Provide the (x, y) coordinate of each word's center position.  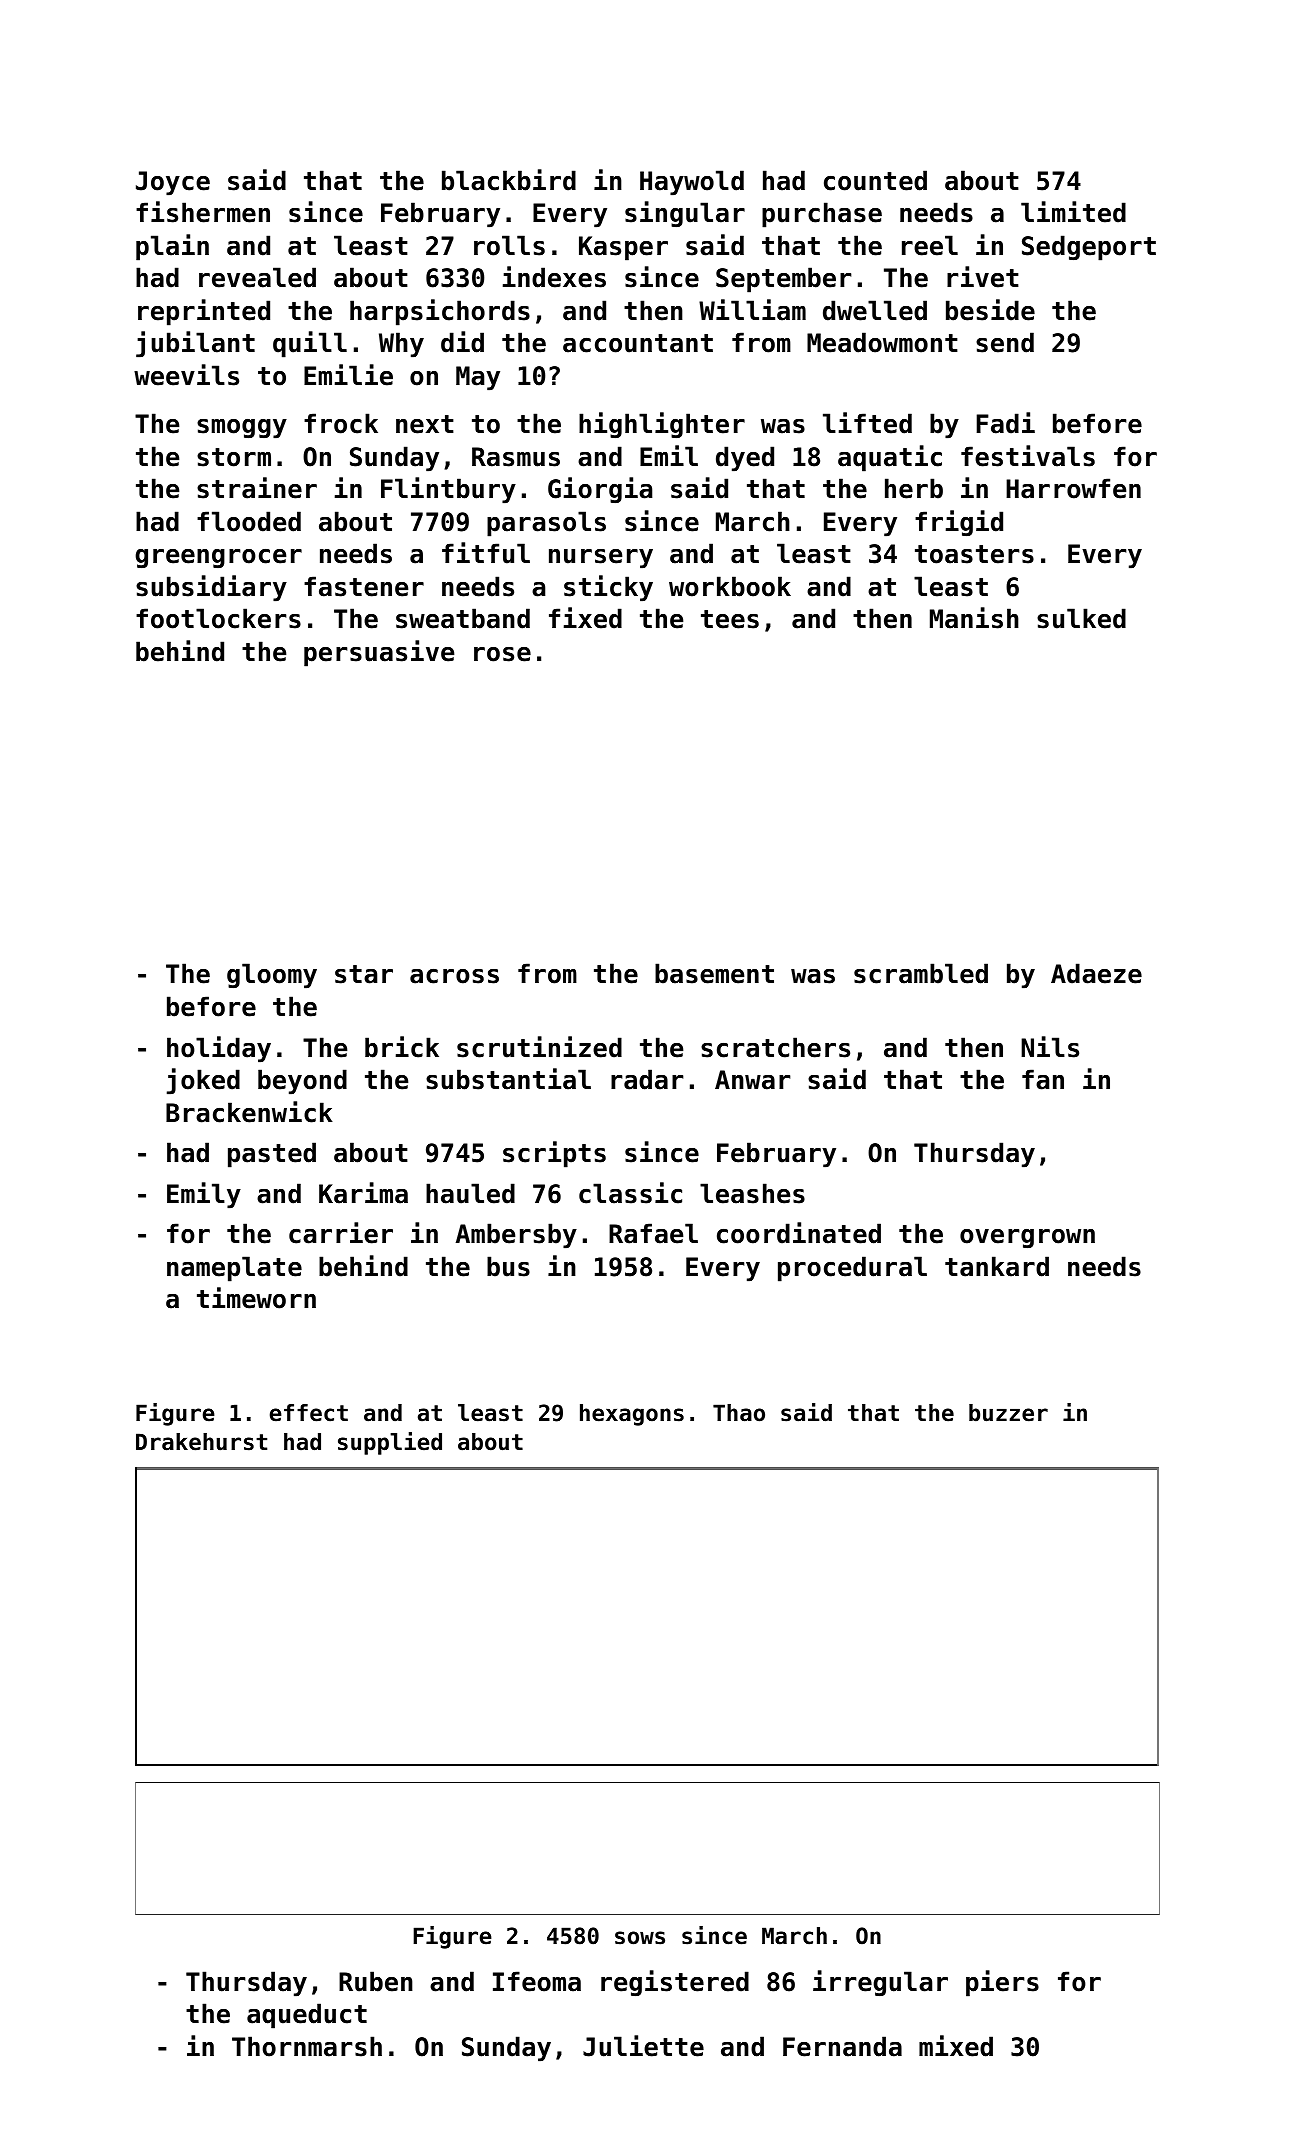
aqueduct (307, 2016)
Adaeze (1096, 973)
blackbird (509, 180)
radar (647, 1079)
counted (875, 180)
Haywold (692, 183)
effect (309, 1413)
